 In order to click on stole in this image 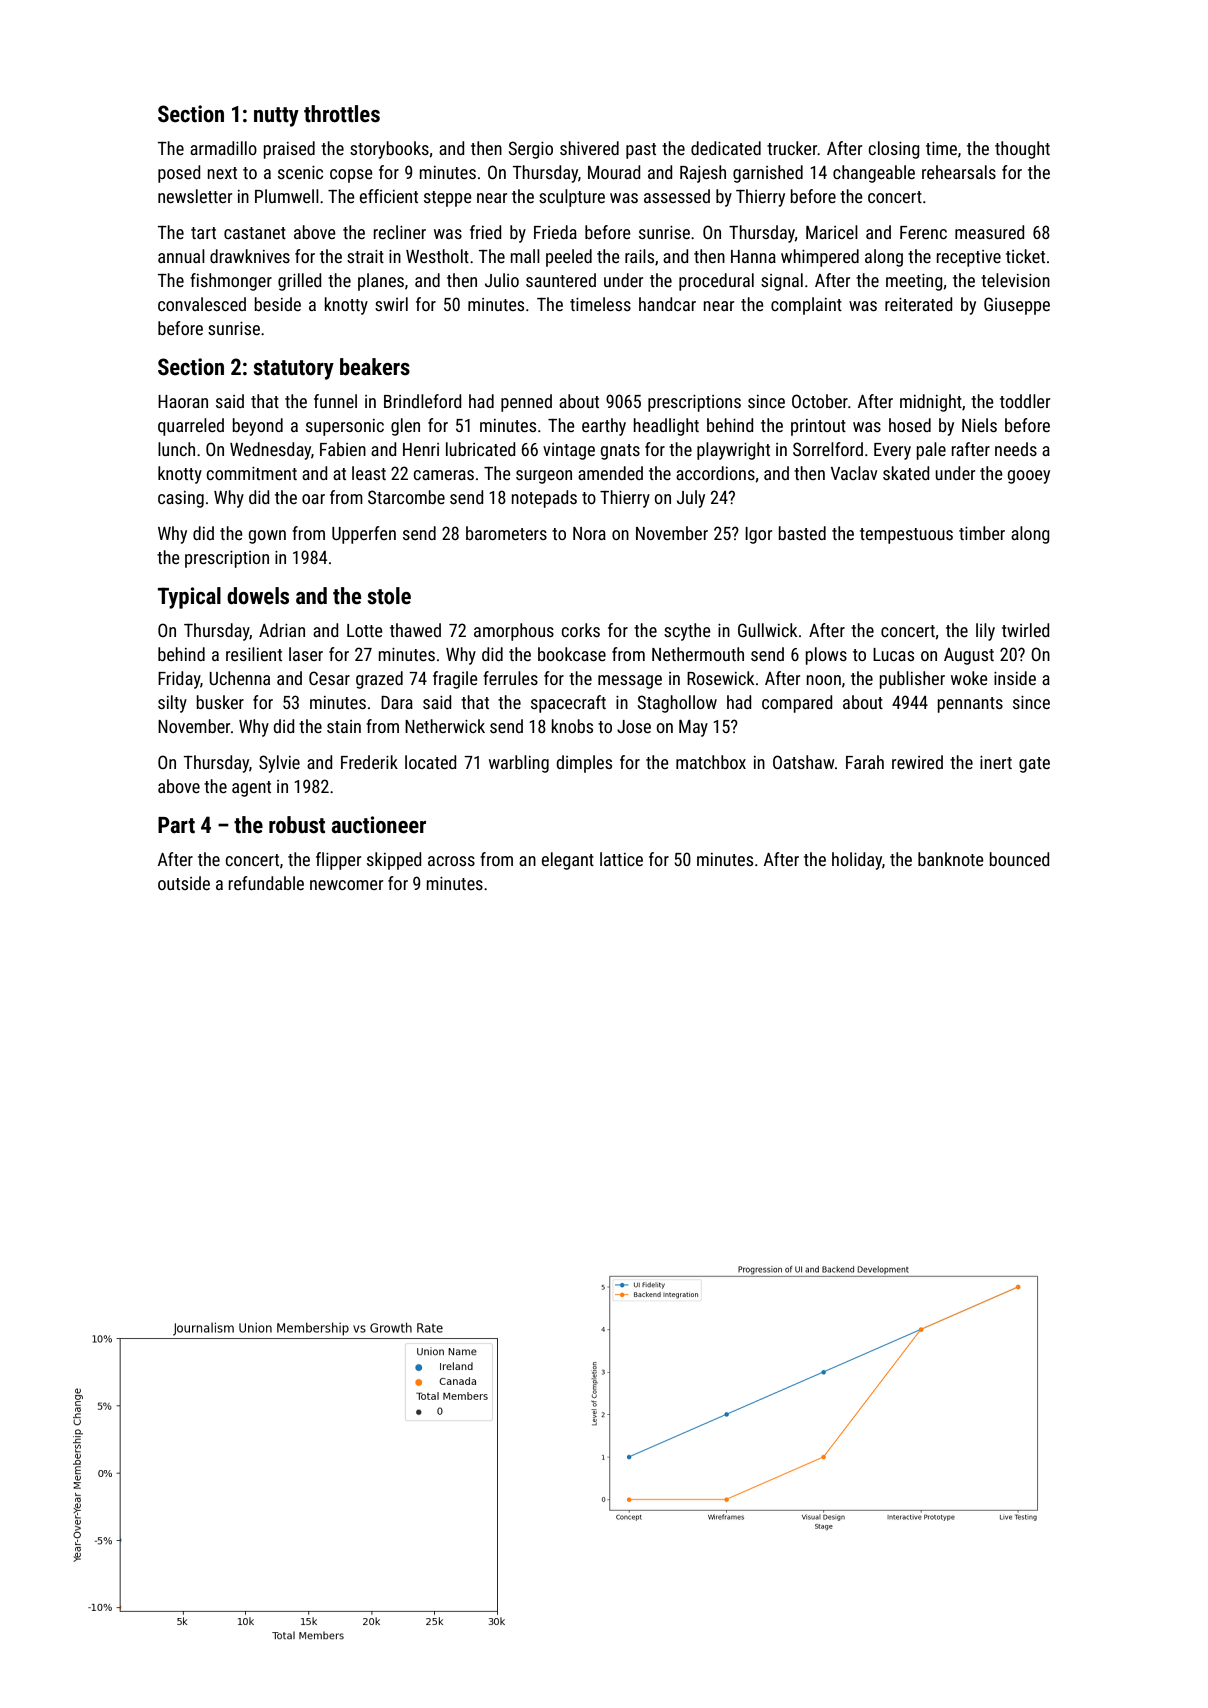, I will do `click(389, 596)`.
